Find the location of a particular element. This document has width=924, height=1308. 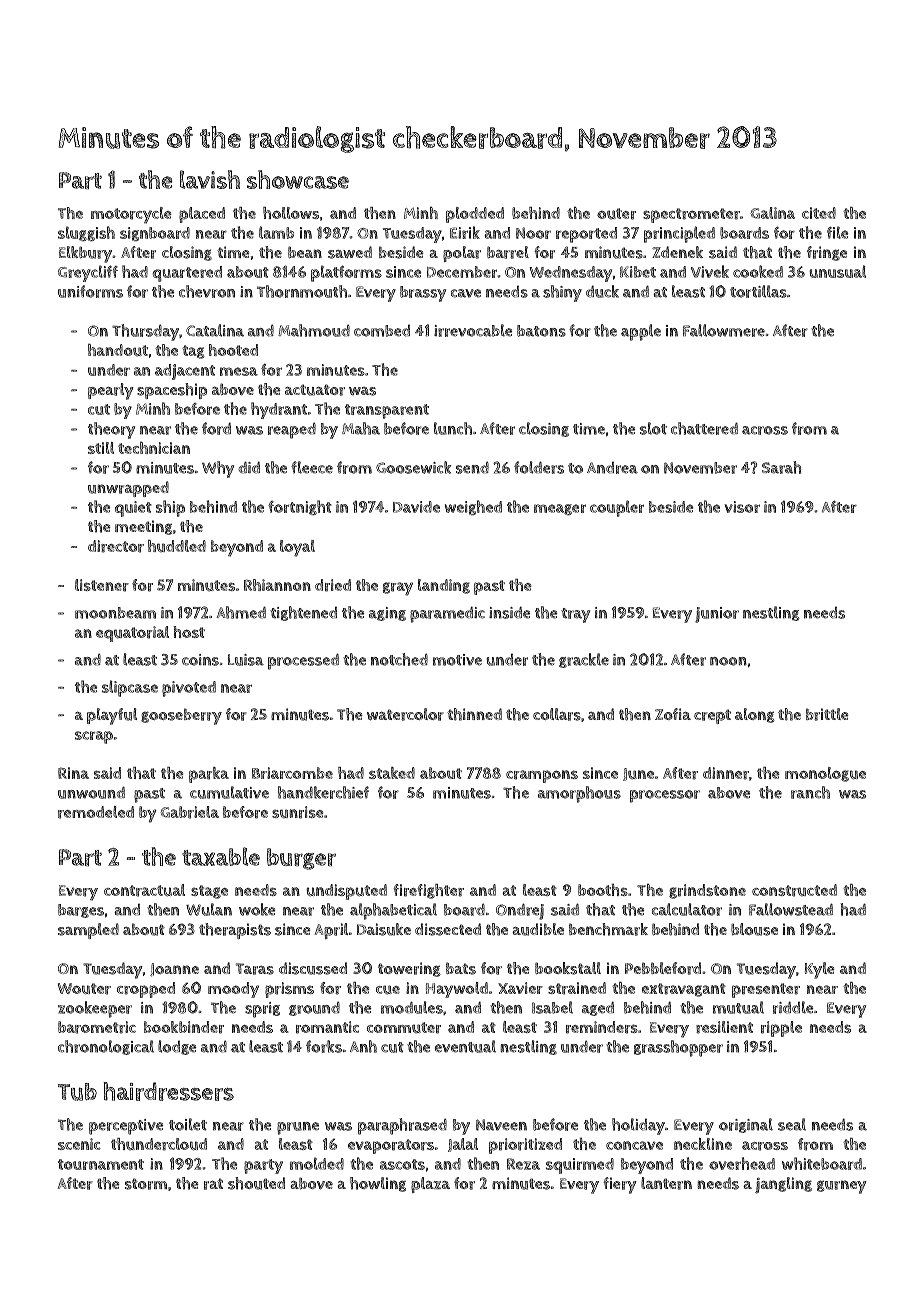

aging is located at coordinates (387, 614).
